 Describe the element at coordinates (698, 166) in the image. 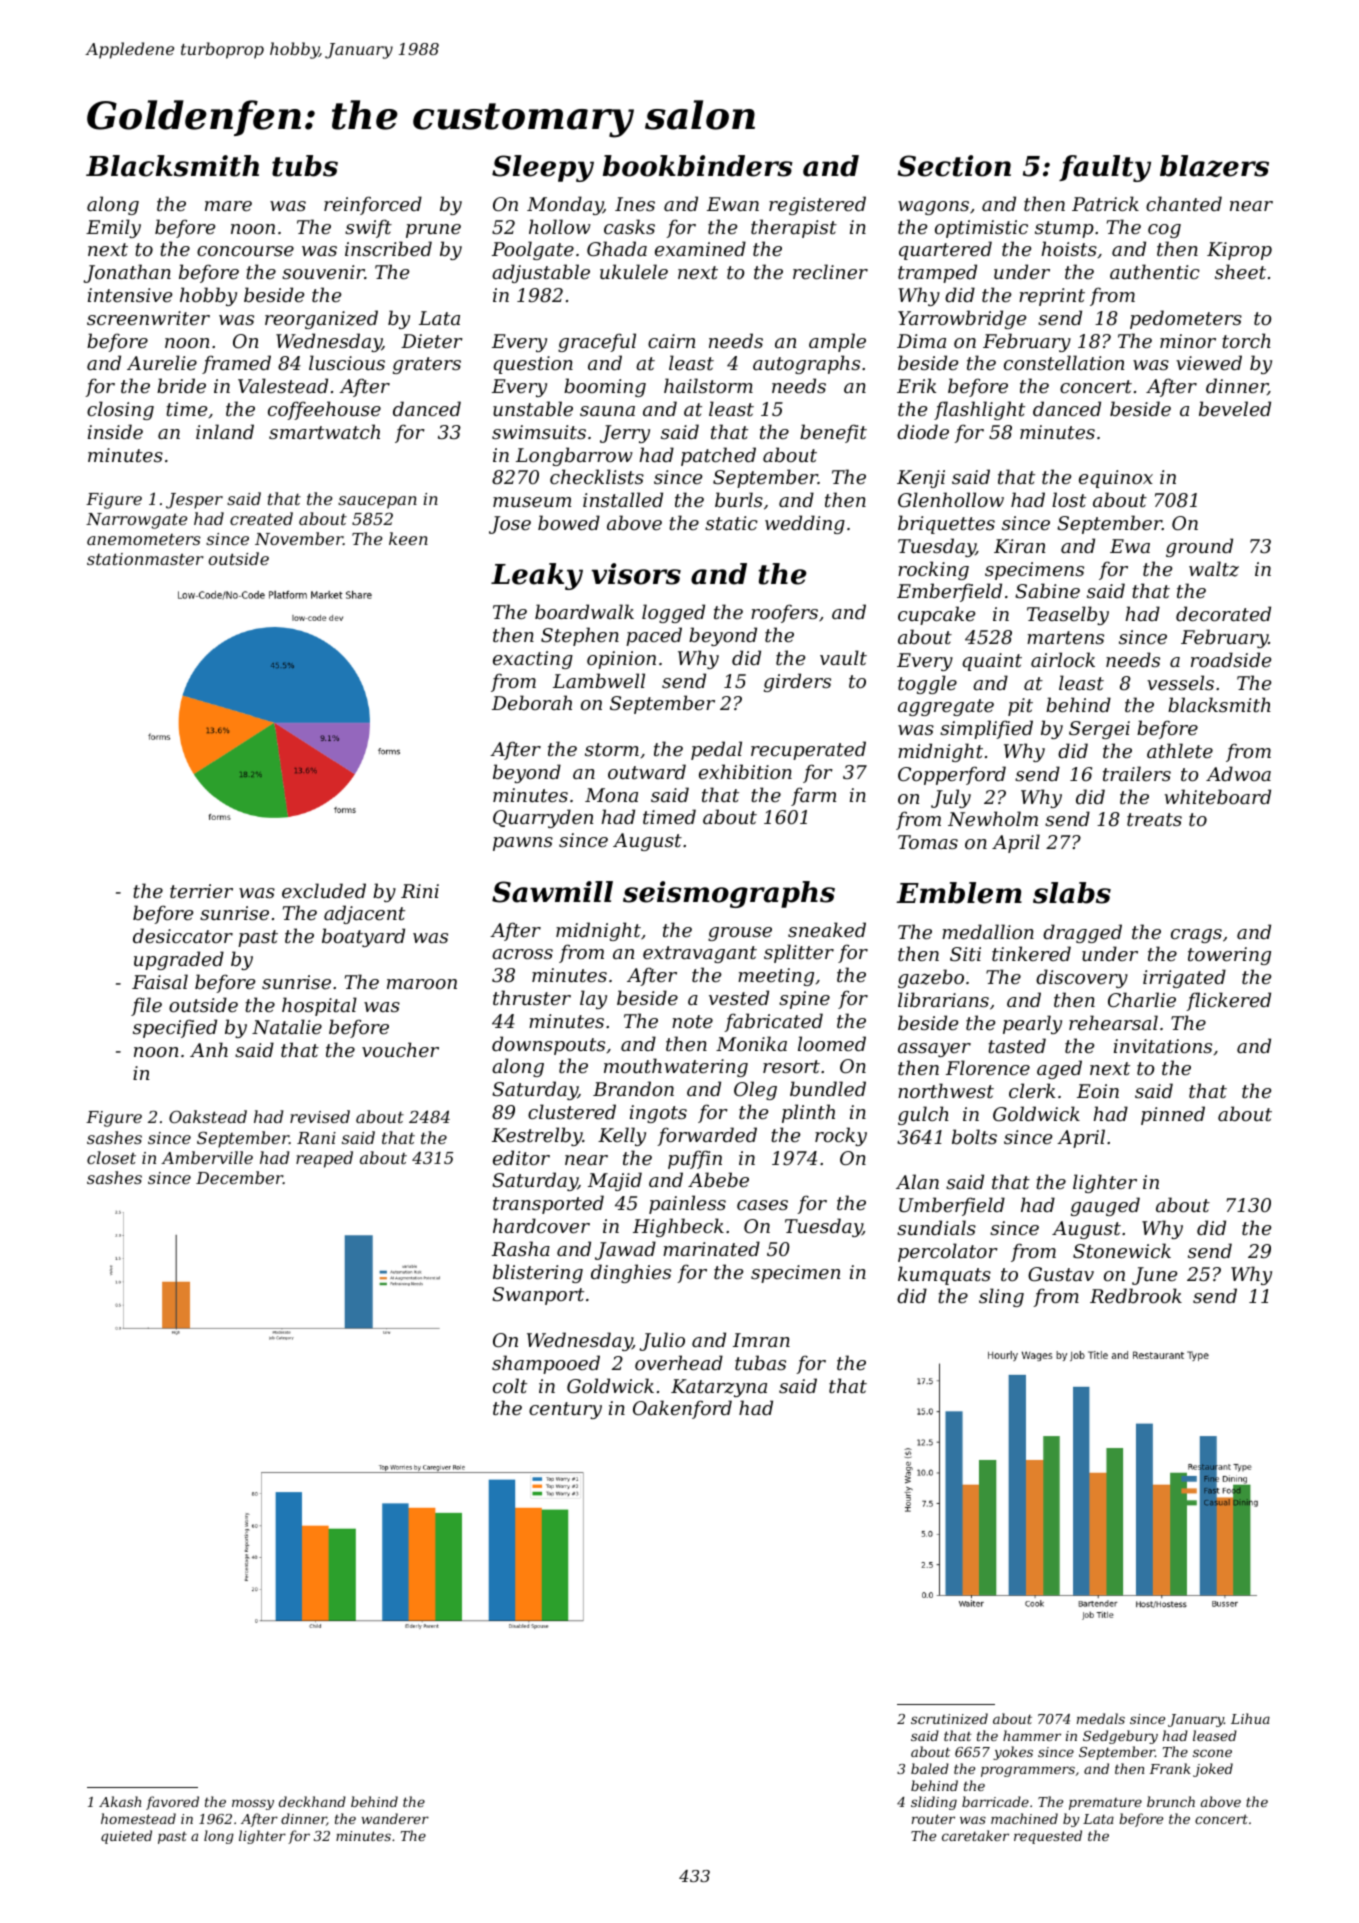

I see `bookbinders` at that location.
